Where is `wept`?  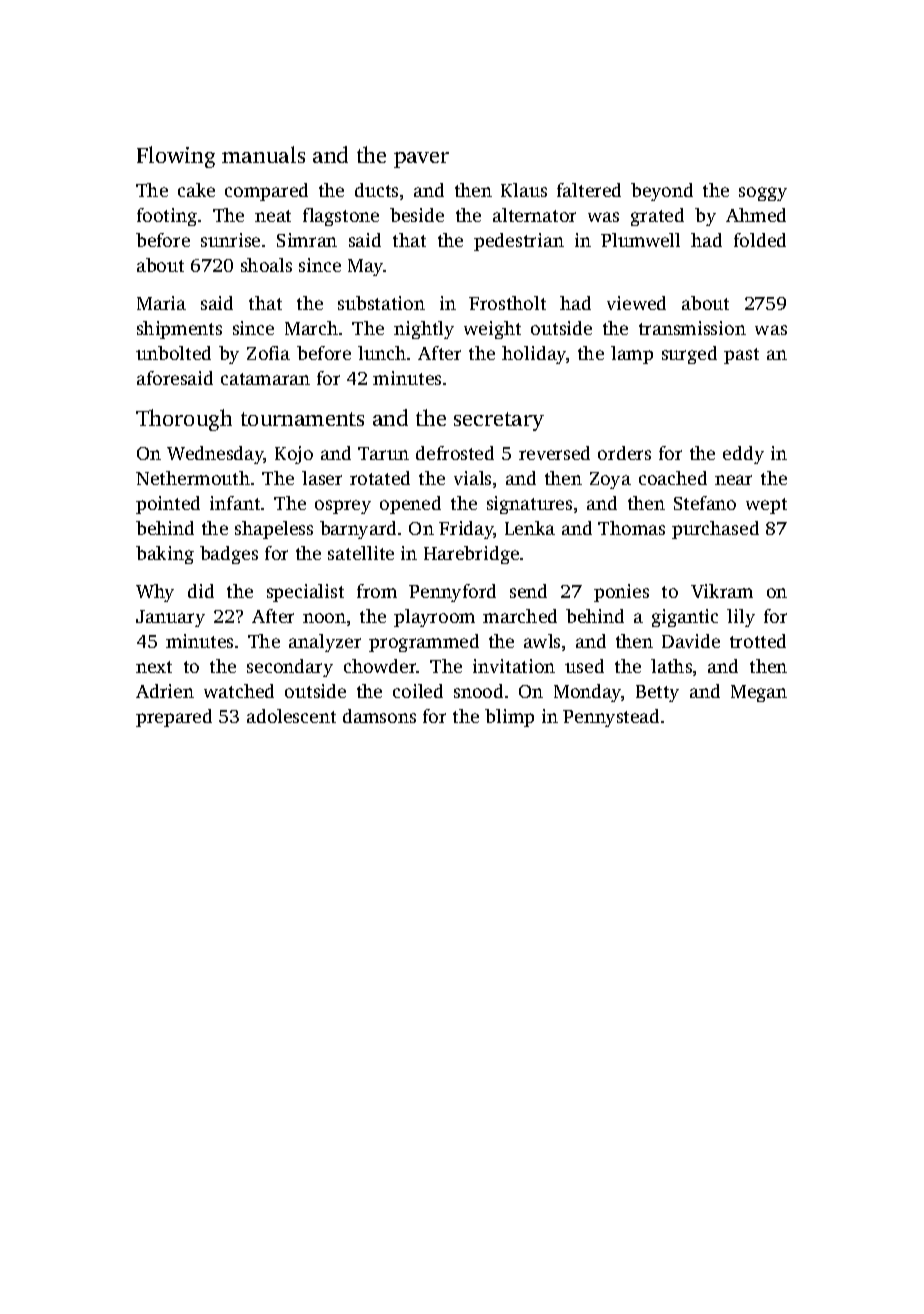
wept is located at coordinates (766, 506).
